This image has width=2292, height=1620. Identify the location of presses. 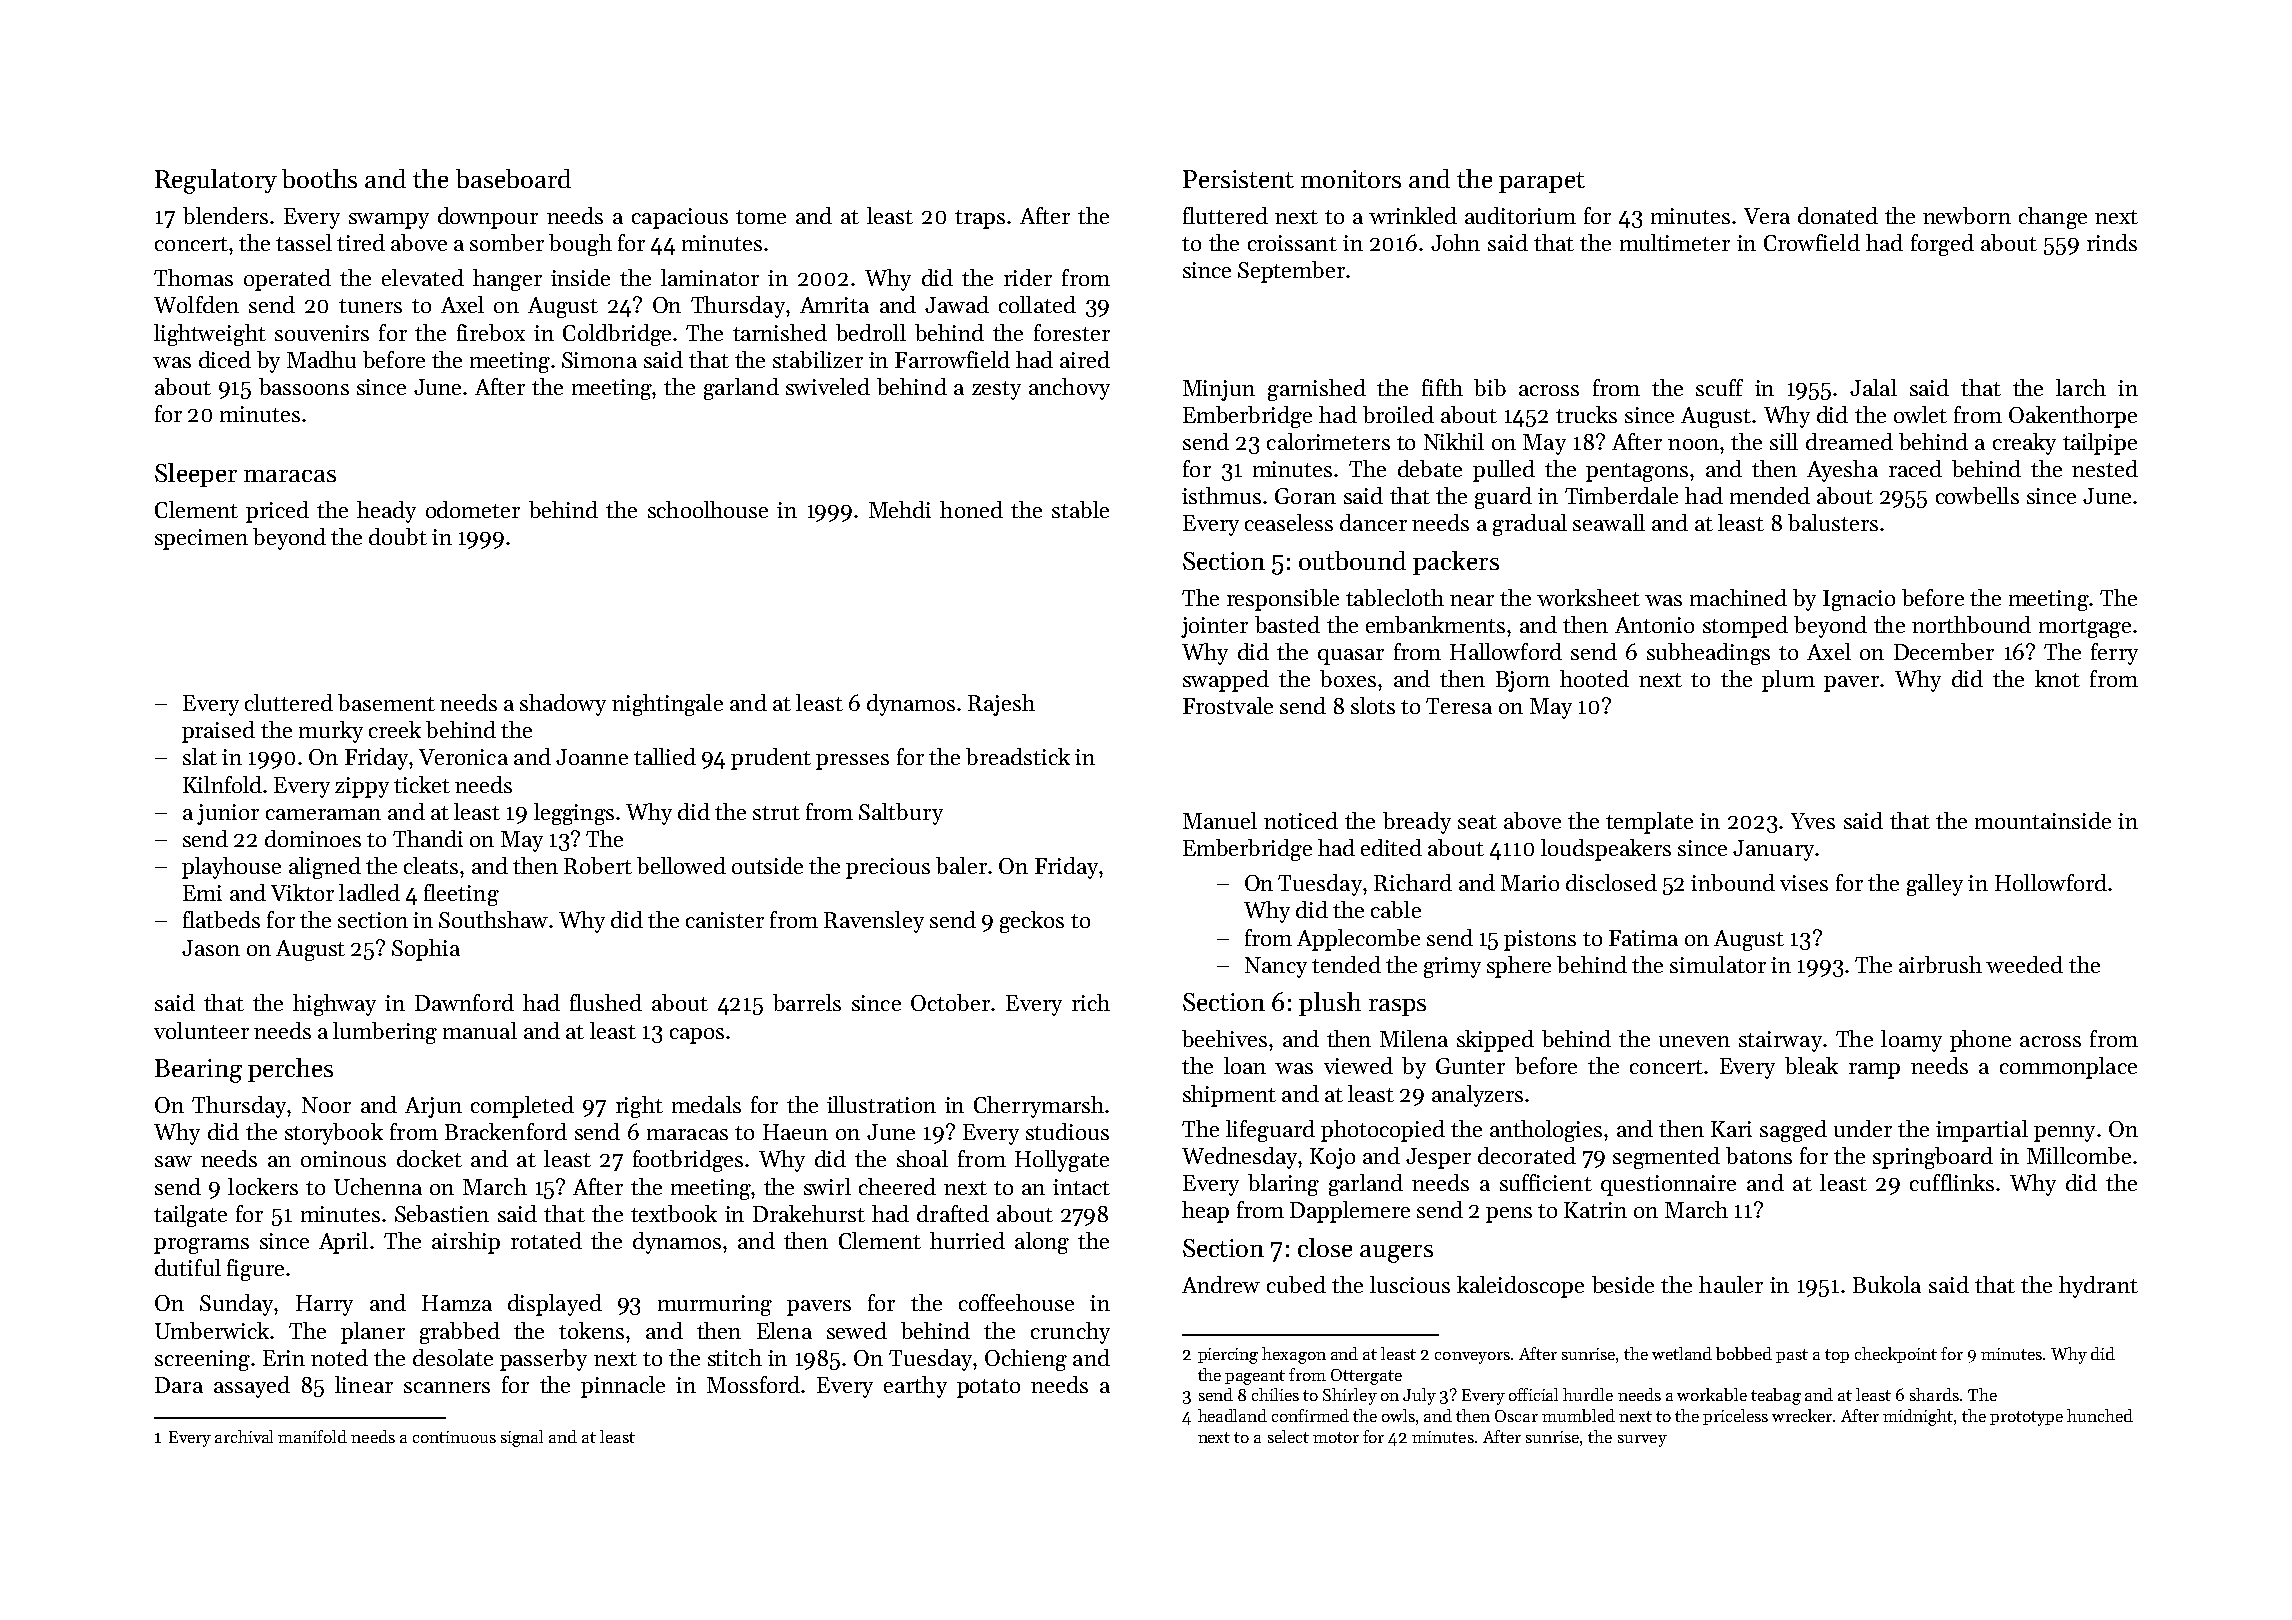
(852, 762).
